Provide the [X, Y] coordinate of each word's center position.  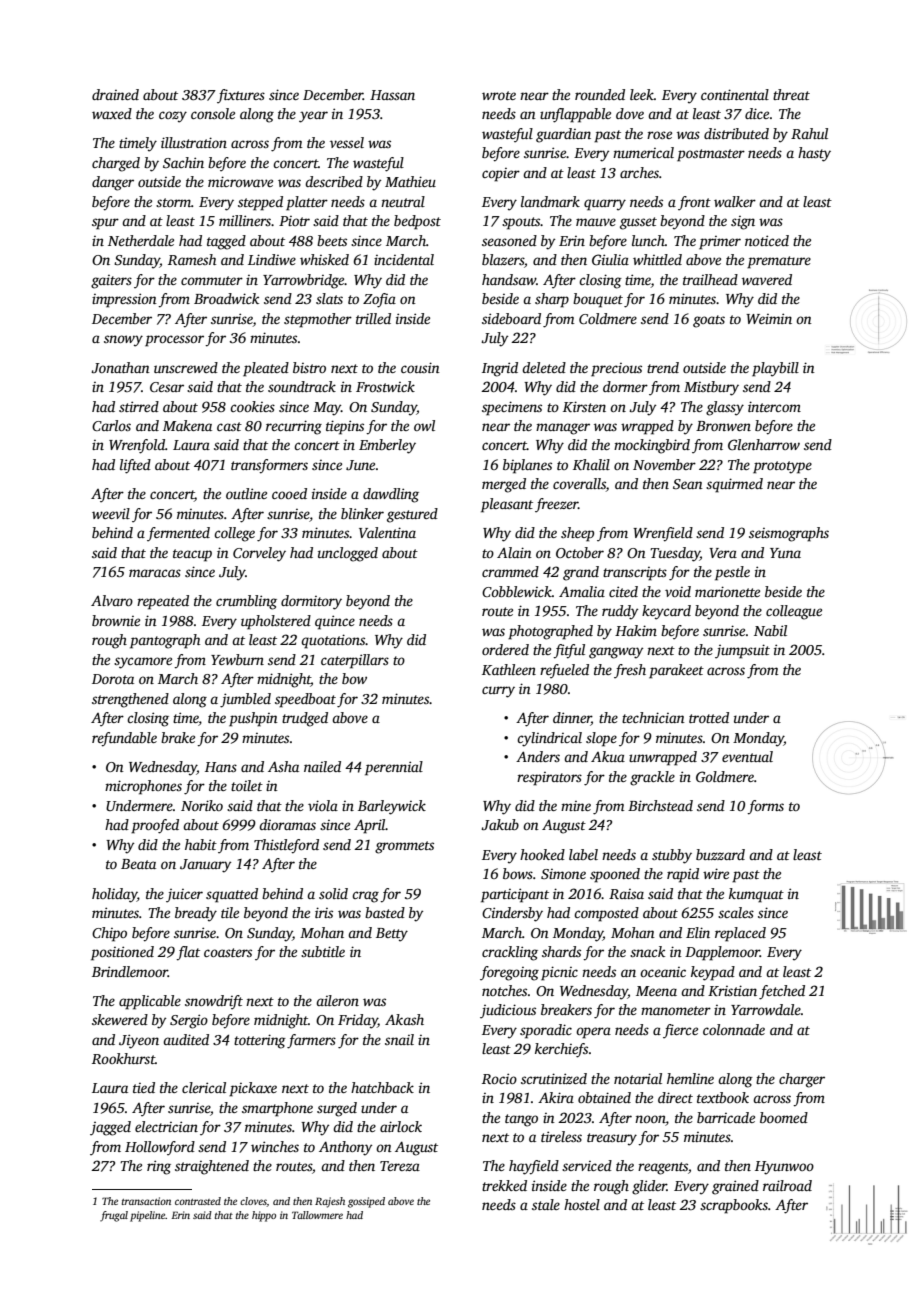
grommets [404, 847]
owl [424, 425]
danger [113, 183]
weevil [111, 513]
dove [630, 113]
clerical [204, 1087]
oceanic [663, 972]
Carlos [111, 425]
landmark [550, 201]
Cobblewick [517, 591]
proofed [155, 826]
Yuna [785, 553]
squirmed [734, 485]
